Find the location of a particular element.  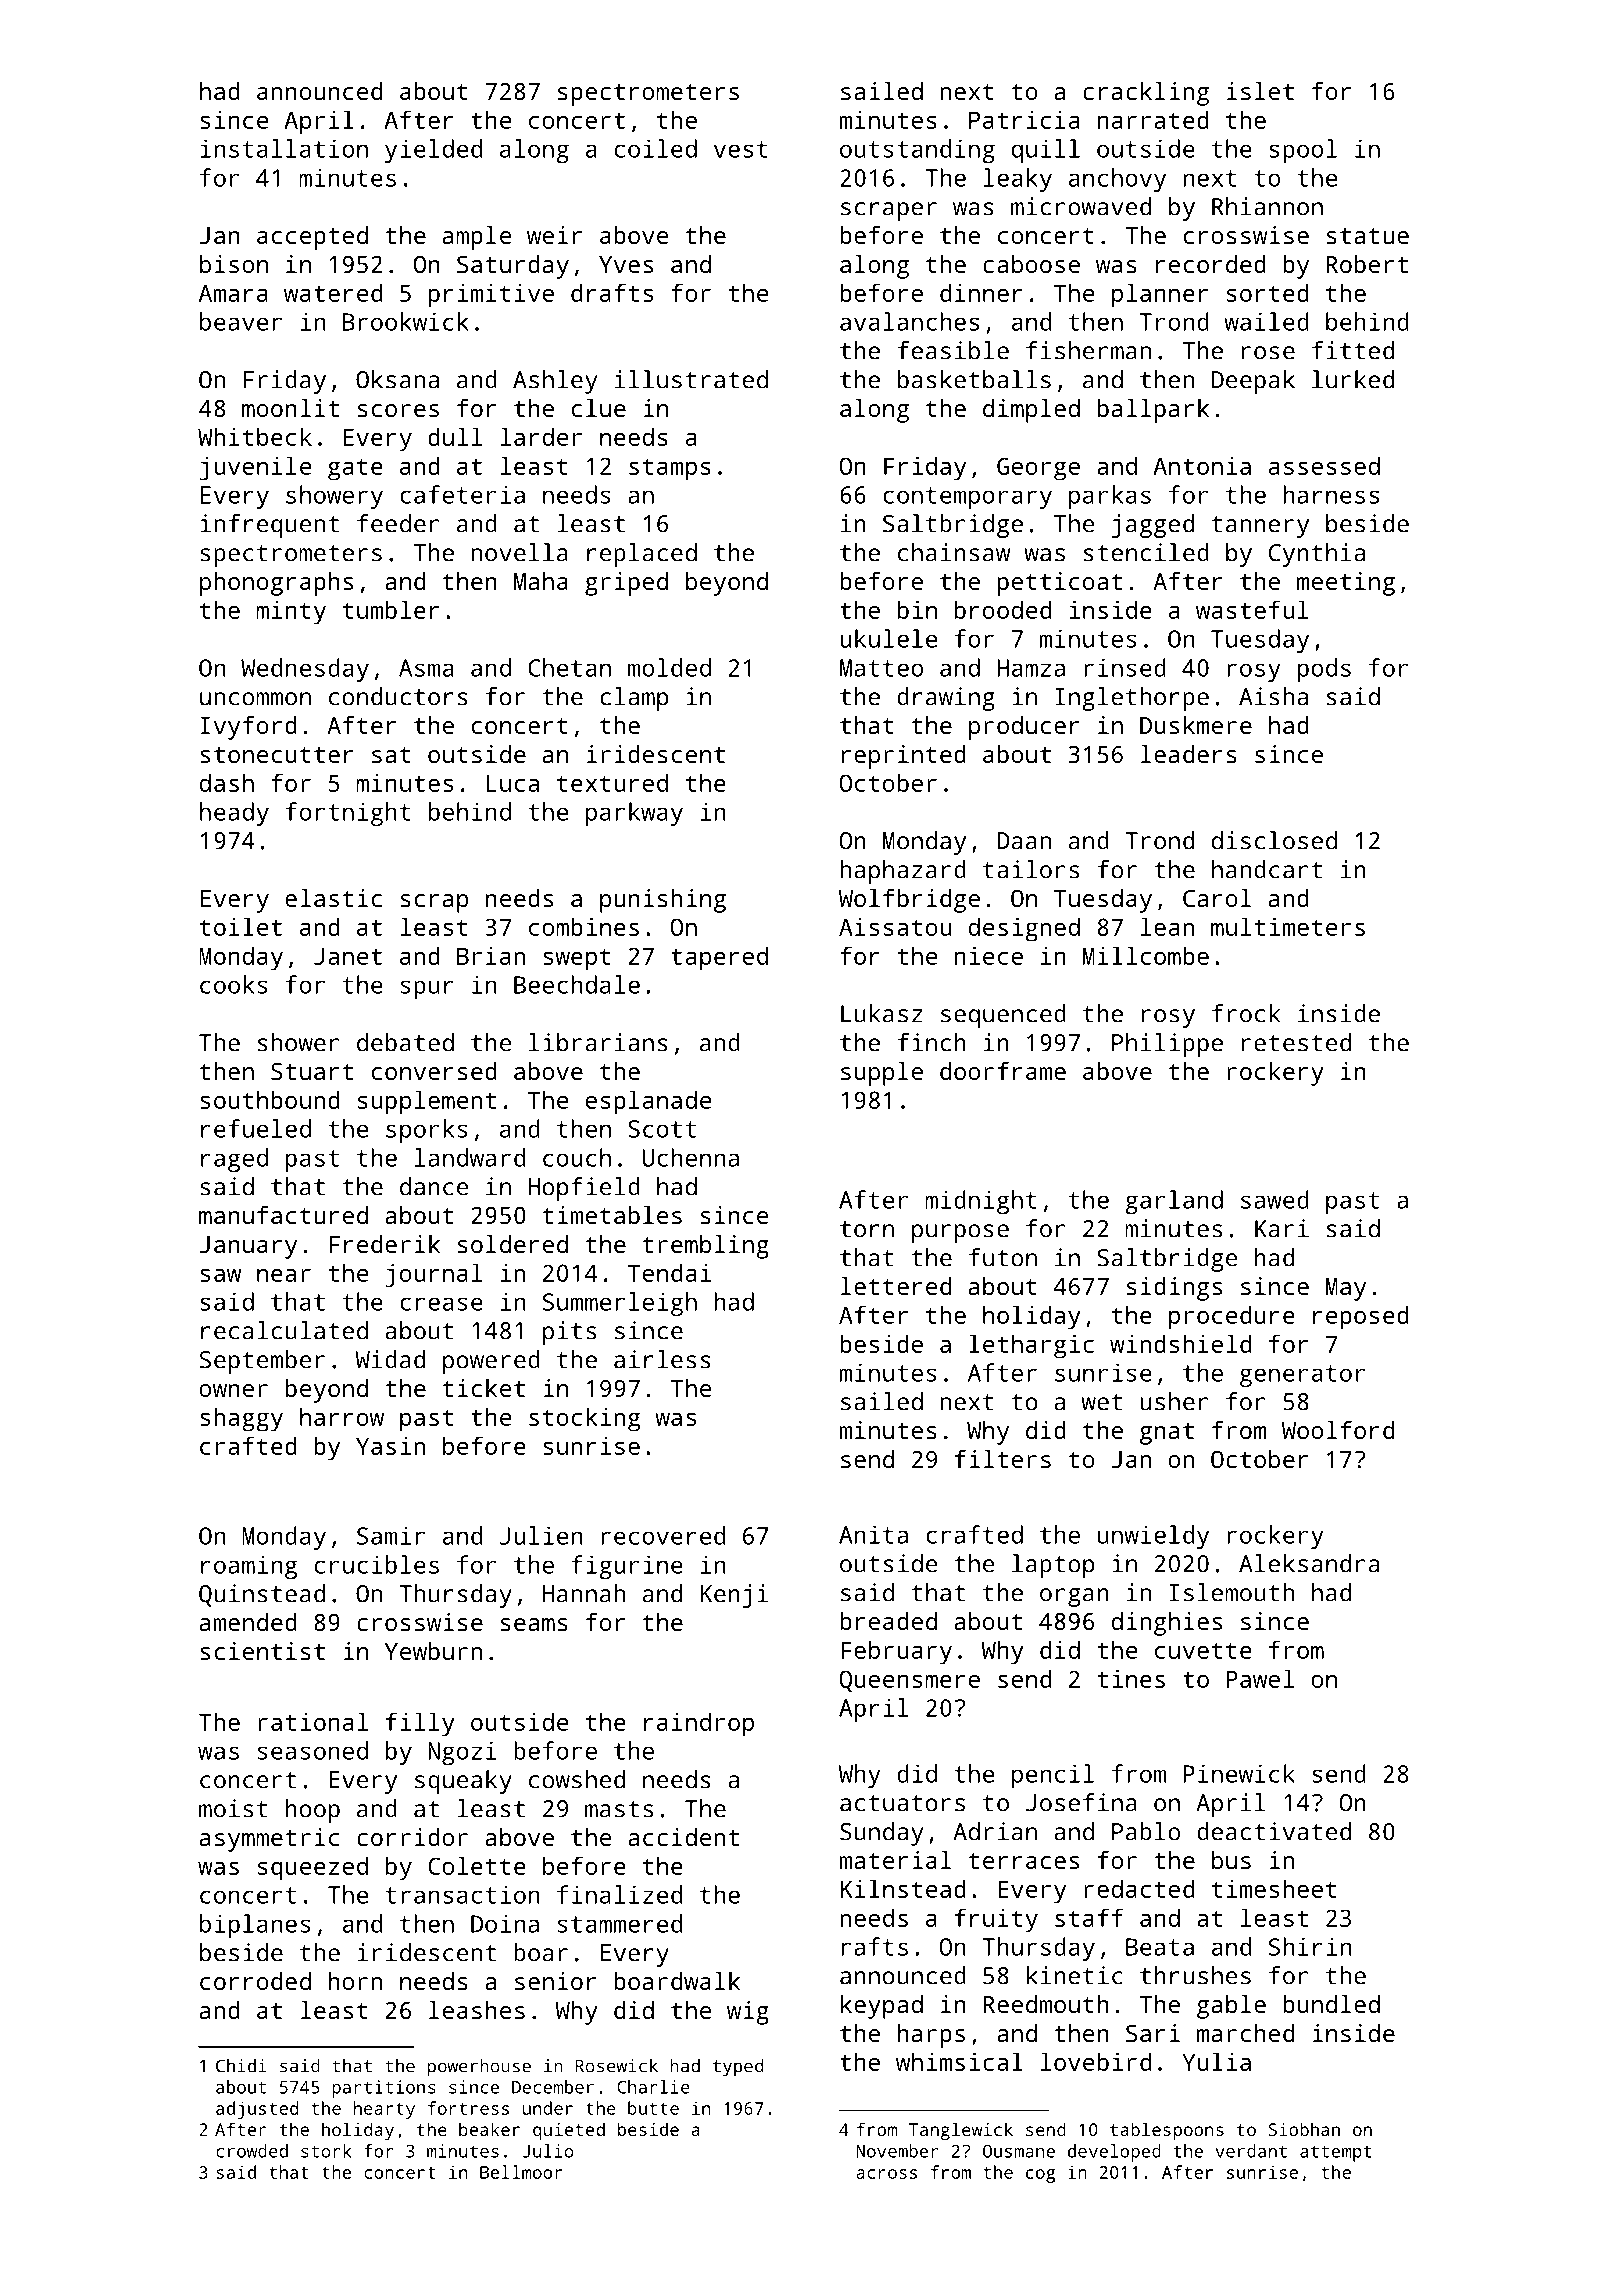

coiled is located at coordinates (656, 148).
